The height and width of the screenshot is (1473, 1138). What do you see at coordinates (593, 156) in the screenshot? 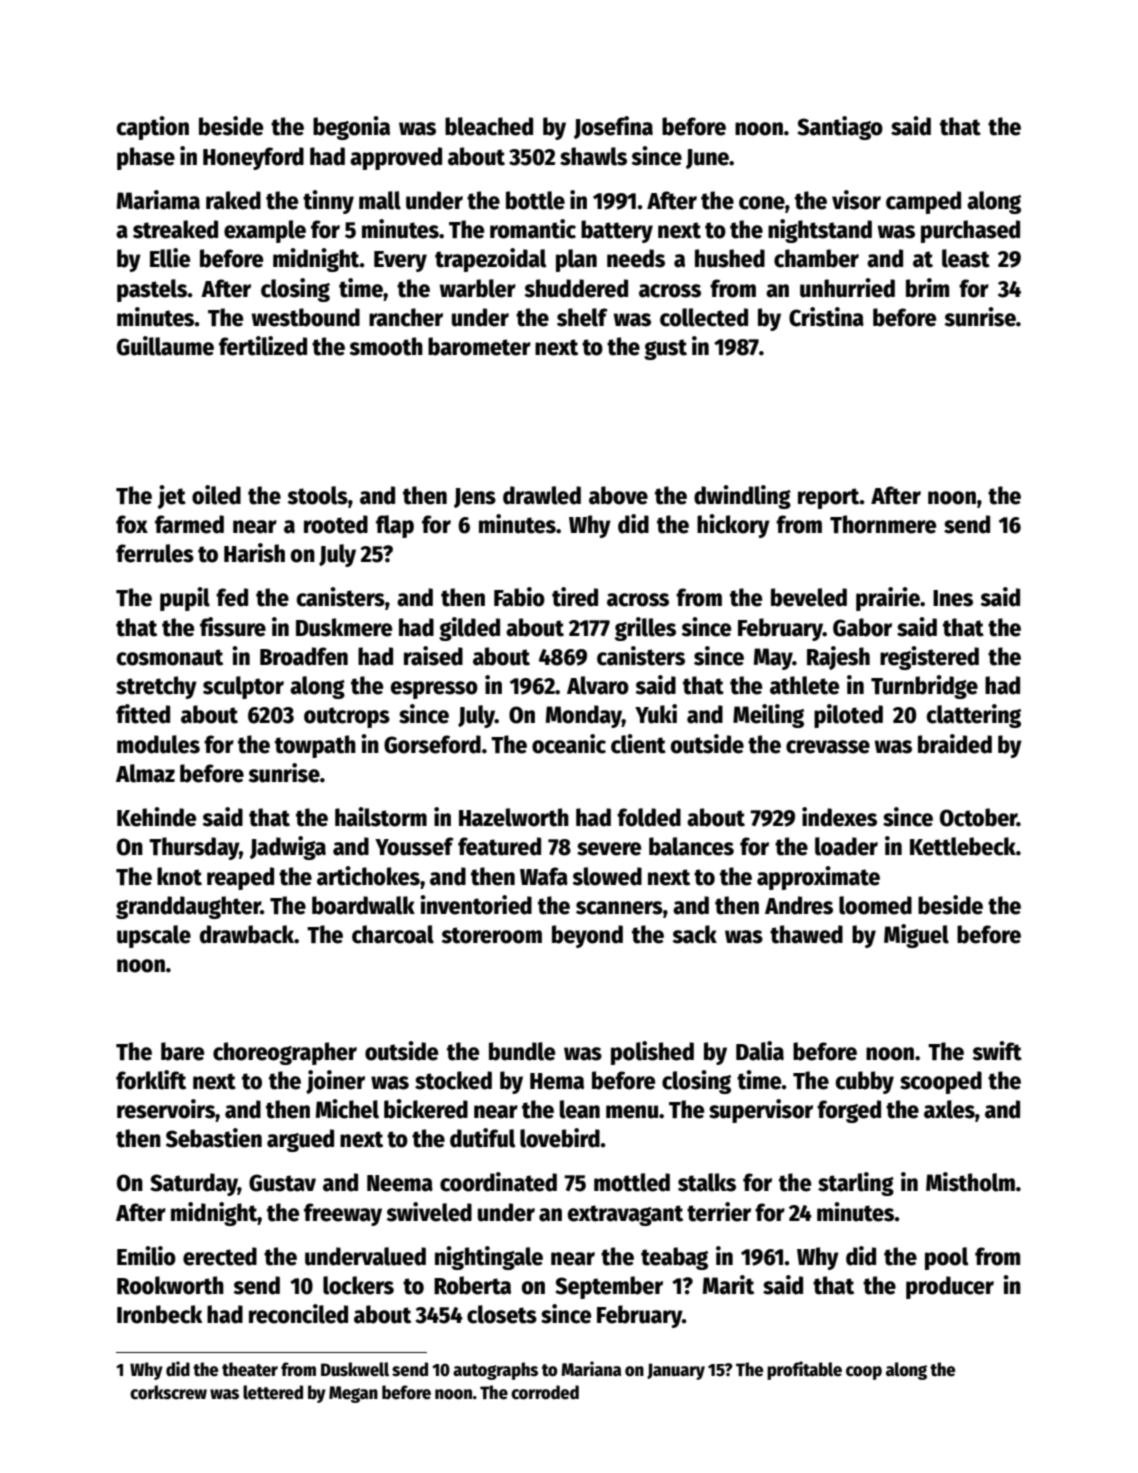
I see `shawls` at bounding box center [593, 156].
